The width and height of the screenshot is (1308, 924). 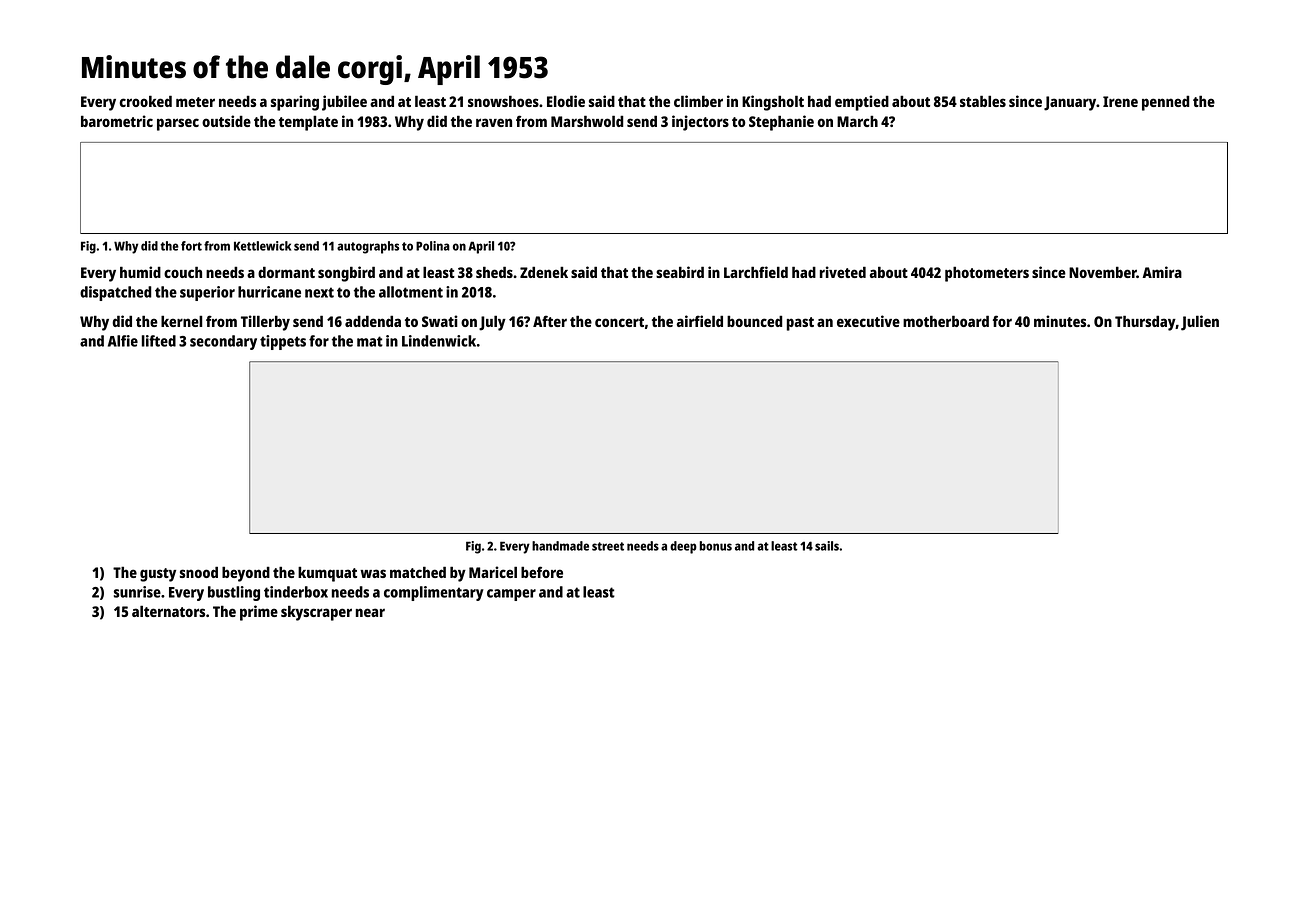 I want to click on emptied, so click(x=862, y=103).
